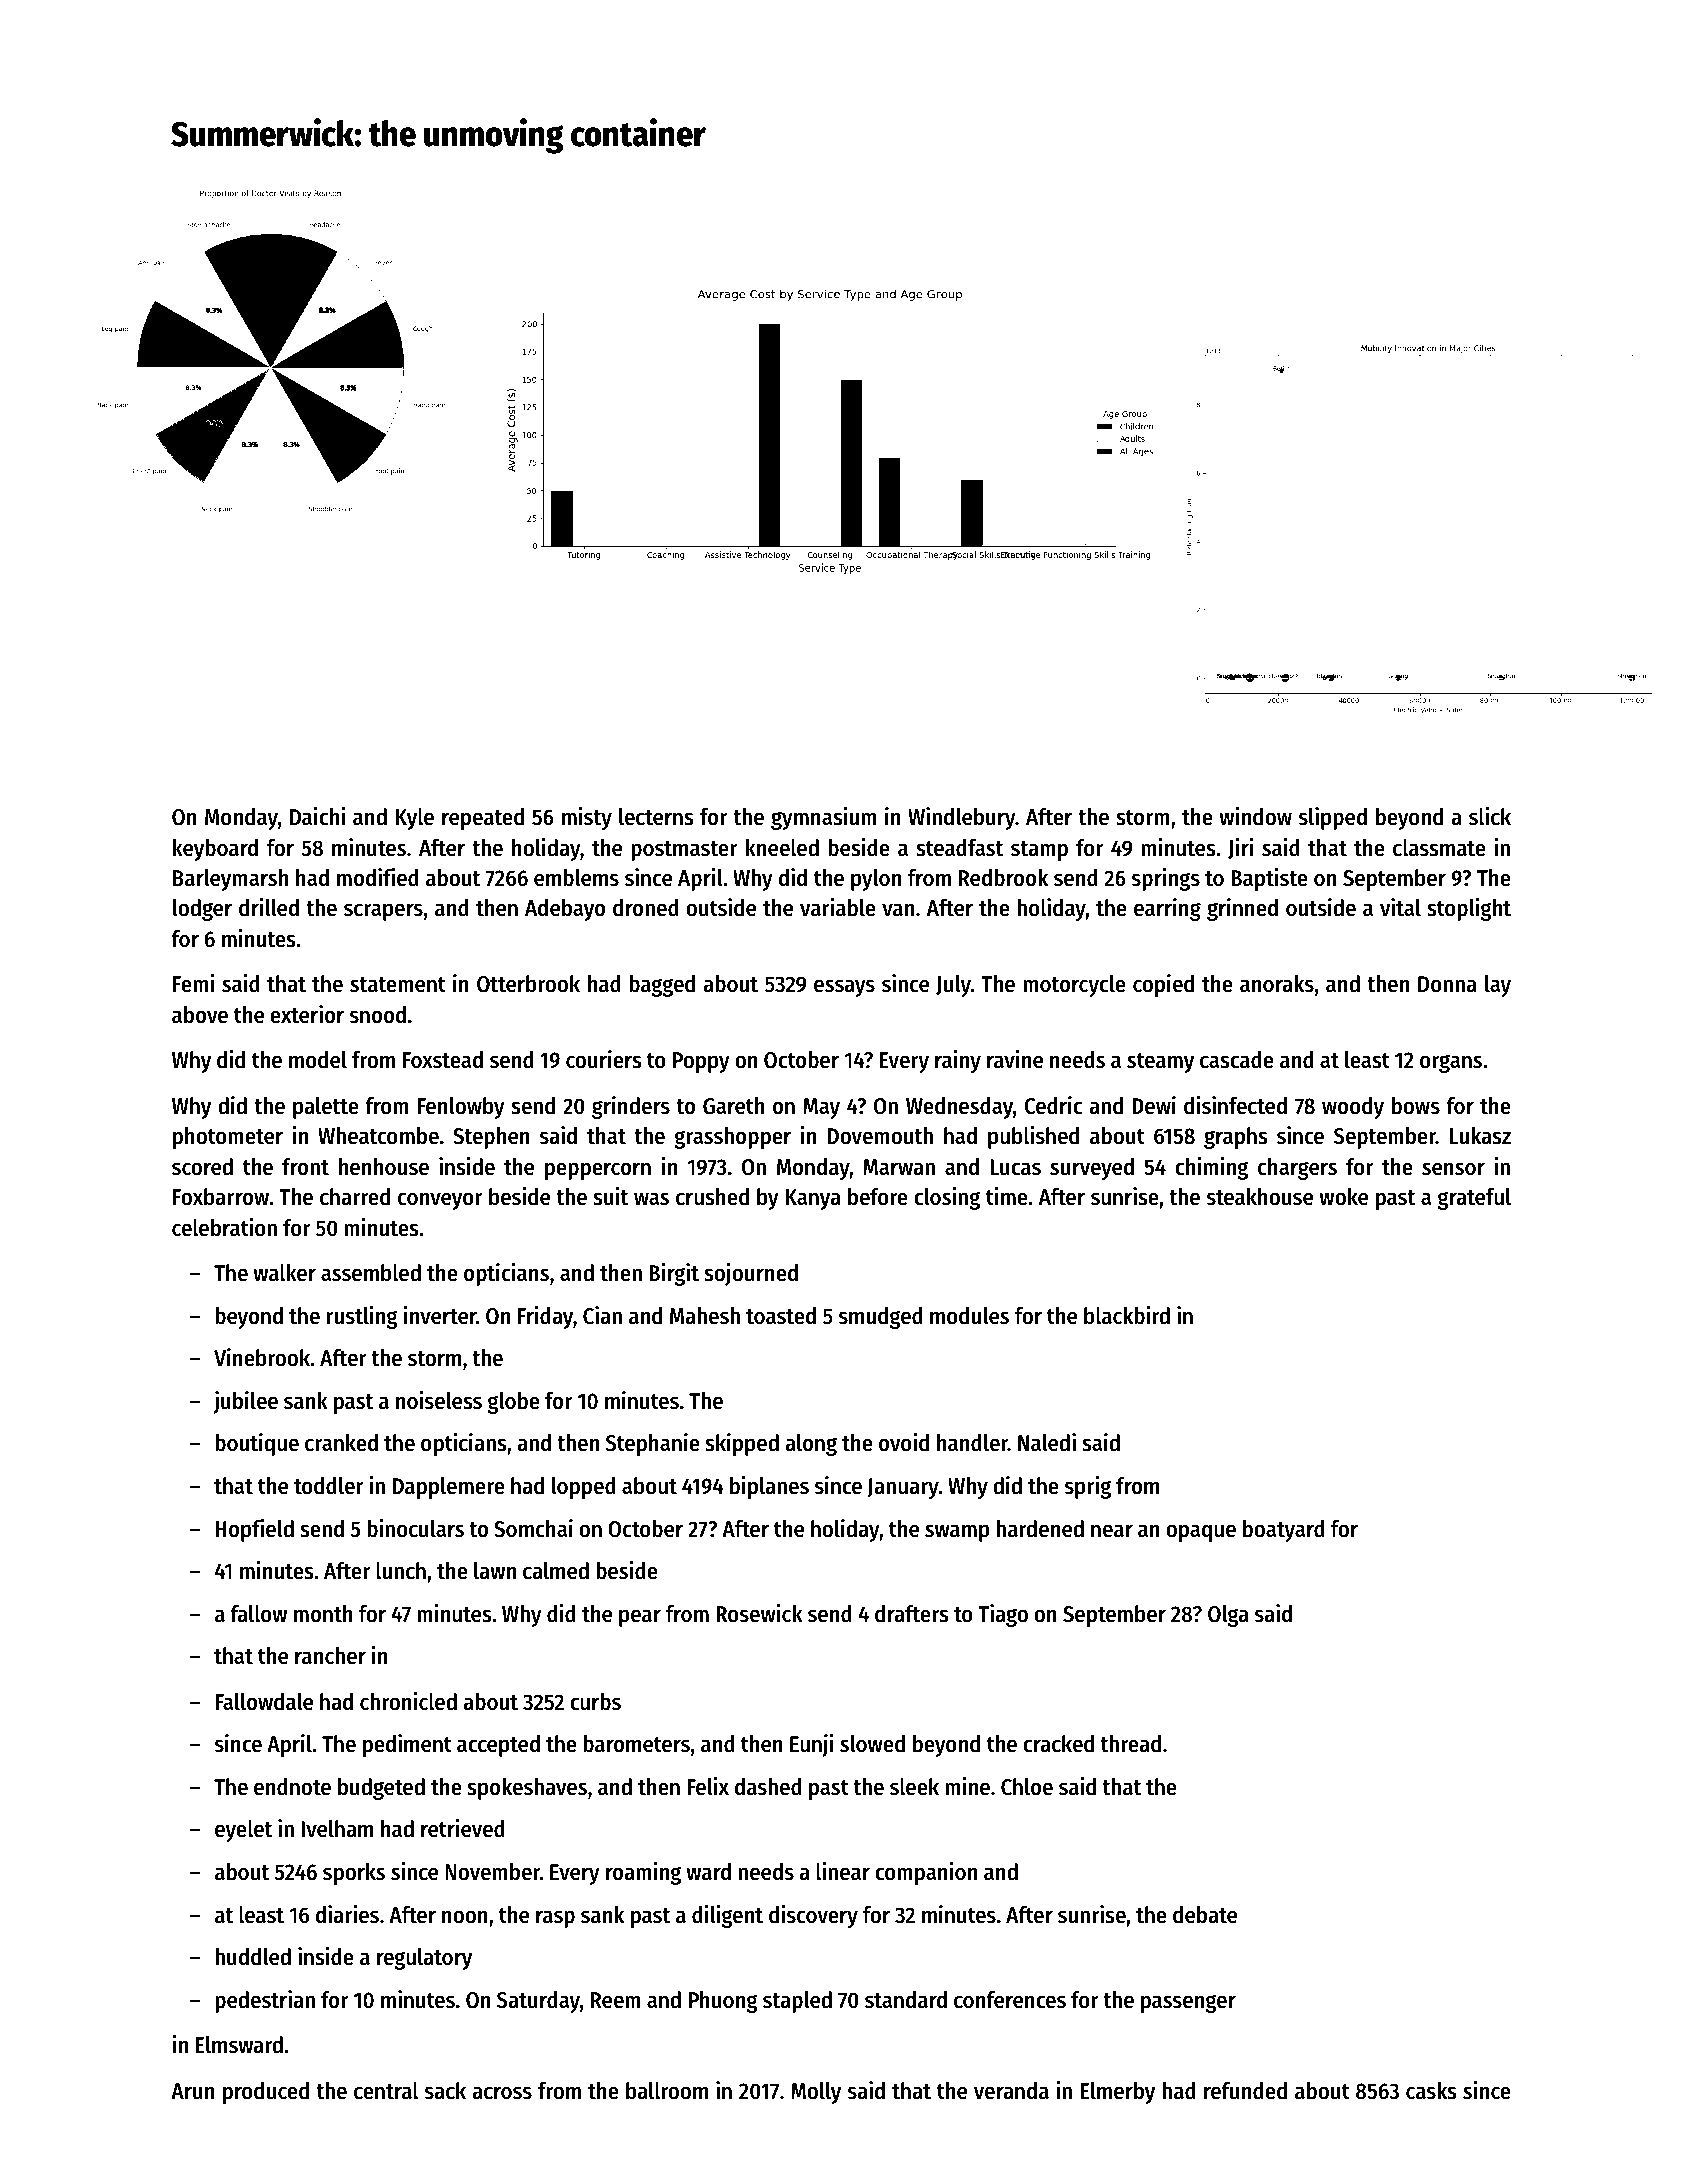 This screenshot has width=1683, height=2178. I want to click on casks, so click(1431, 2091).
